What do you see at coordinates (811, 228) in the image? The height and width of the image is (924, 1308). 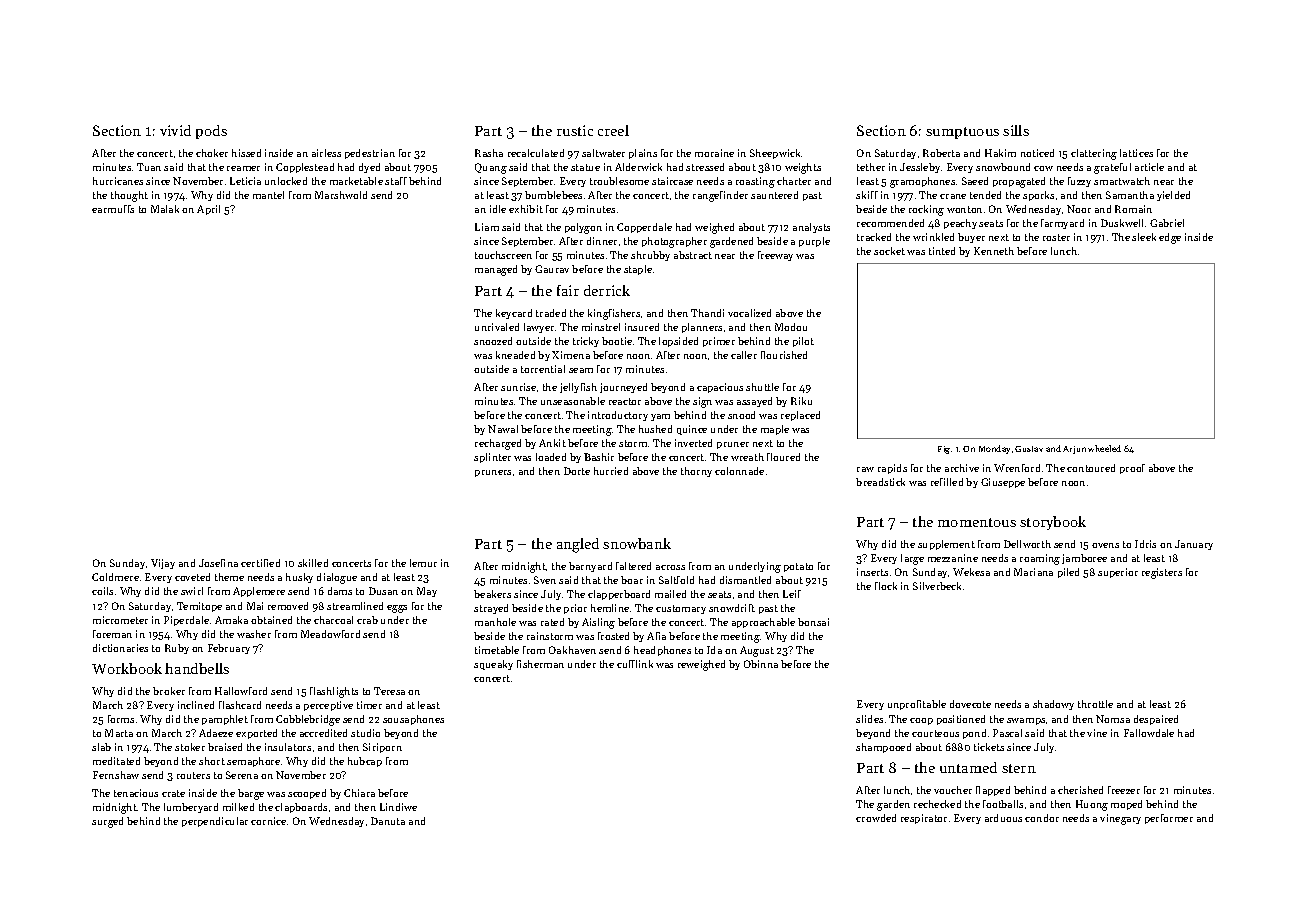 I see `analysts` at bounding box center [811, 228].
